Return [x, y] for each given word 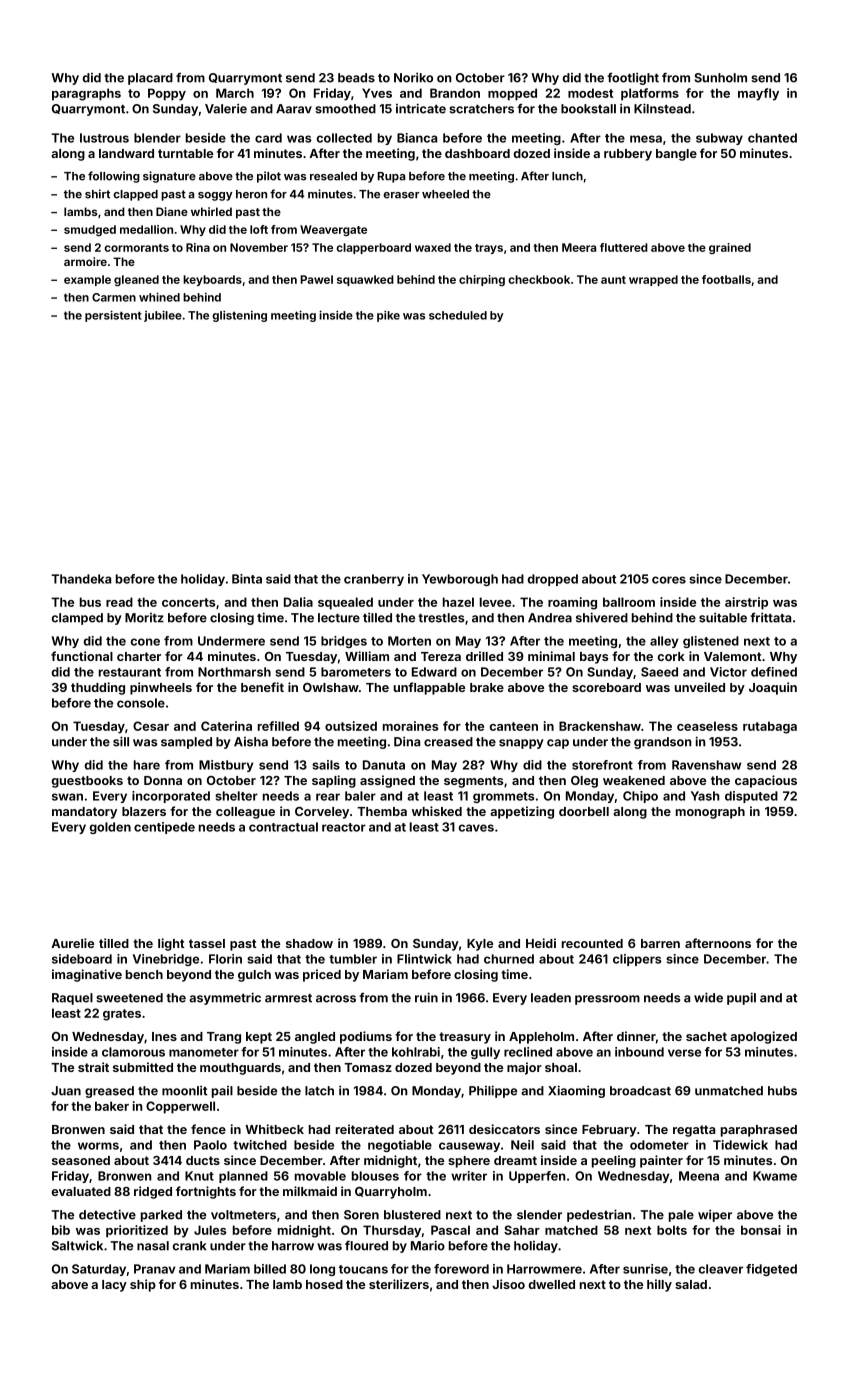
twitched [260, 1145]
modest [590, 93]
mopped [512, 94]
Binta [247, 579]
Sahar [522, 1230]
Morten [409, 641]
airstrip [746, 603]
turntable [185, 153]
